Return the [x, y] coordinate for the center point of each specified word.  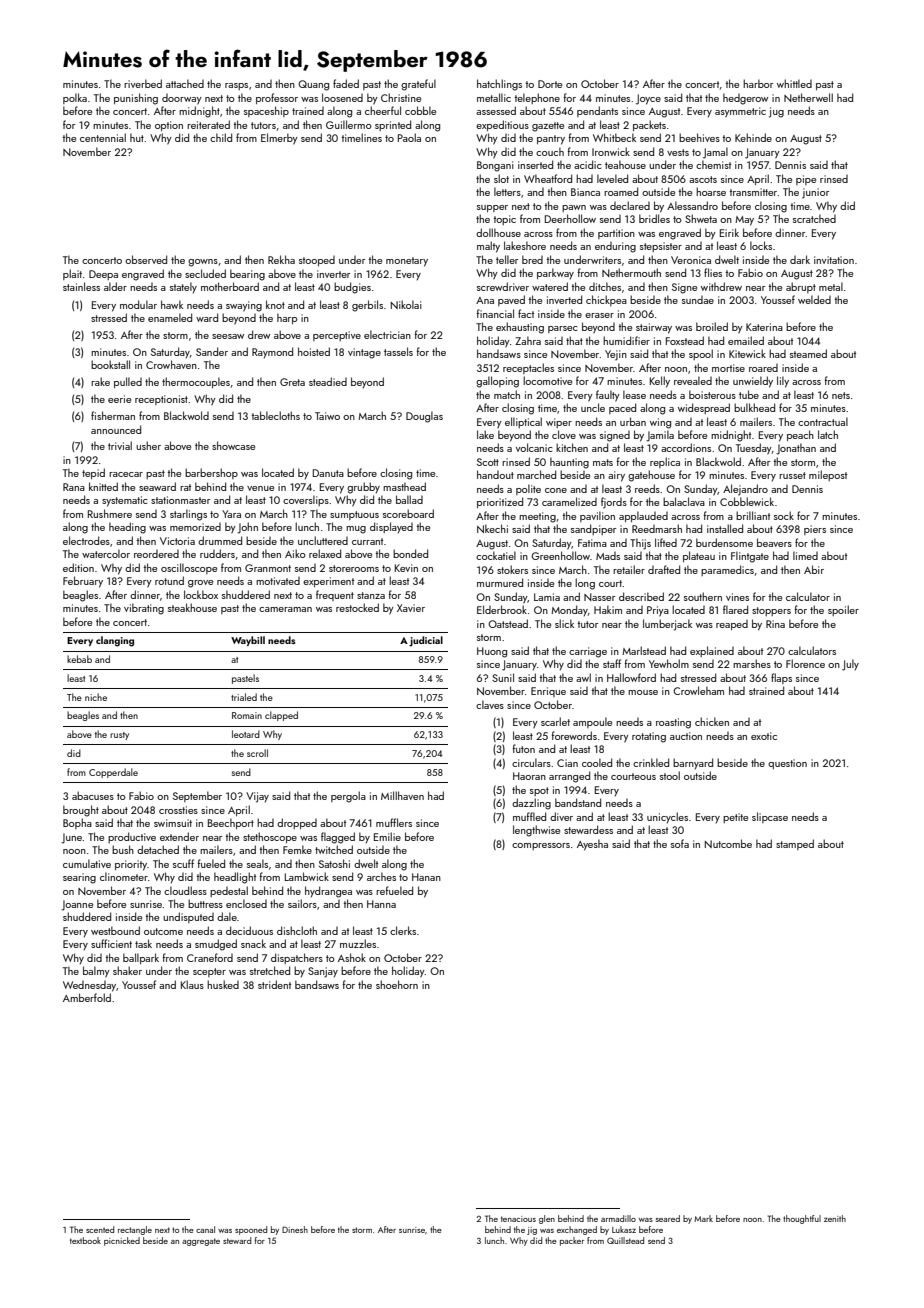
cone [556, 490]
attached [185, 83]
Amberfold [87, 997]
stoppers [771, 611]
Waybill [248, 641]
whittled [794, 83]
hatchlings [499, 85]
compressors [541, 846]
